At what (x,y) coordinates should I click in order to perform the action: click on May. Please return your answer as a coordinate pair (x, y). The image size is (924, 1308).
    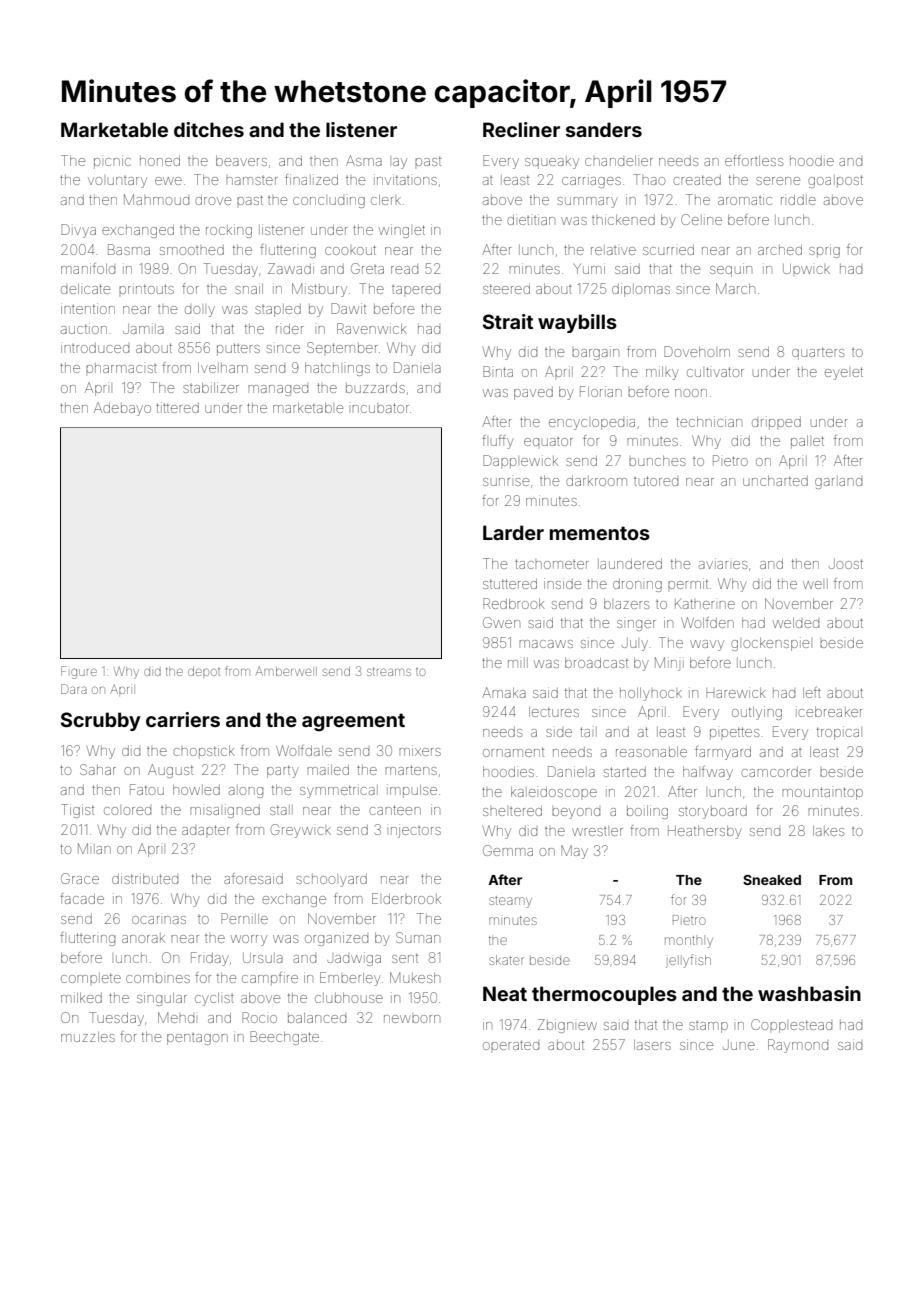
    Looking at the image, I should click on (574, 852).
